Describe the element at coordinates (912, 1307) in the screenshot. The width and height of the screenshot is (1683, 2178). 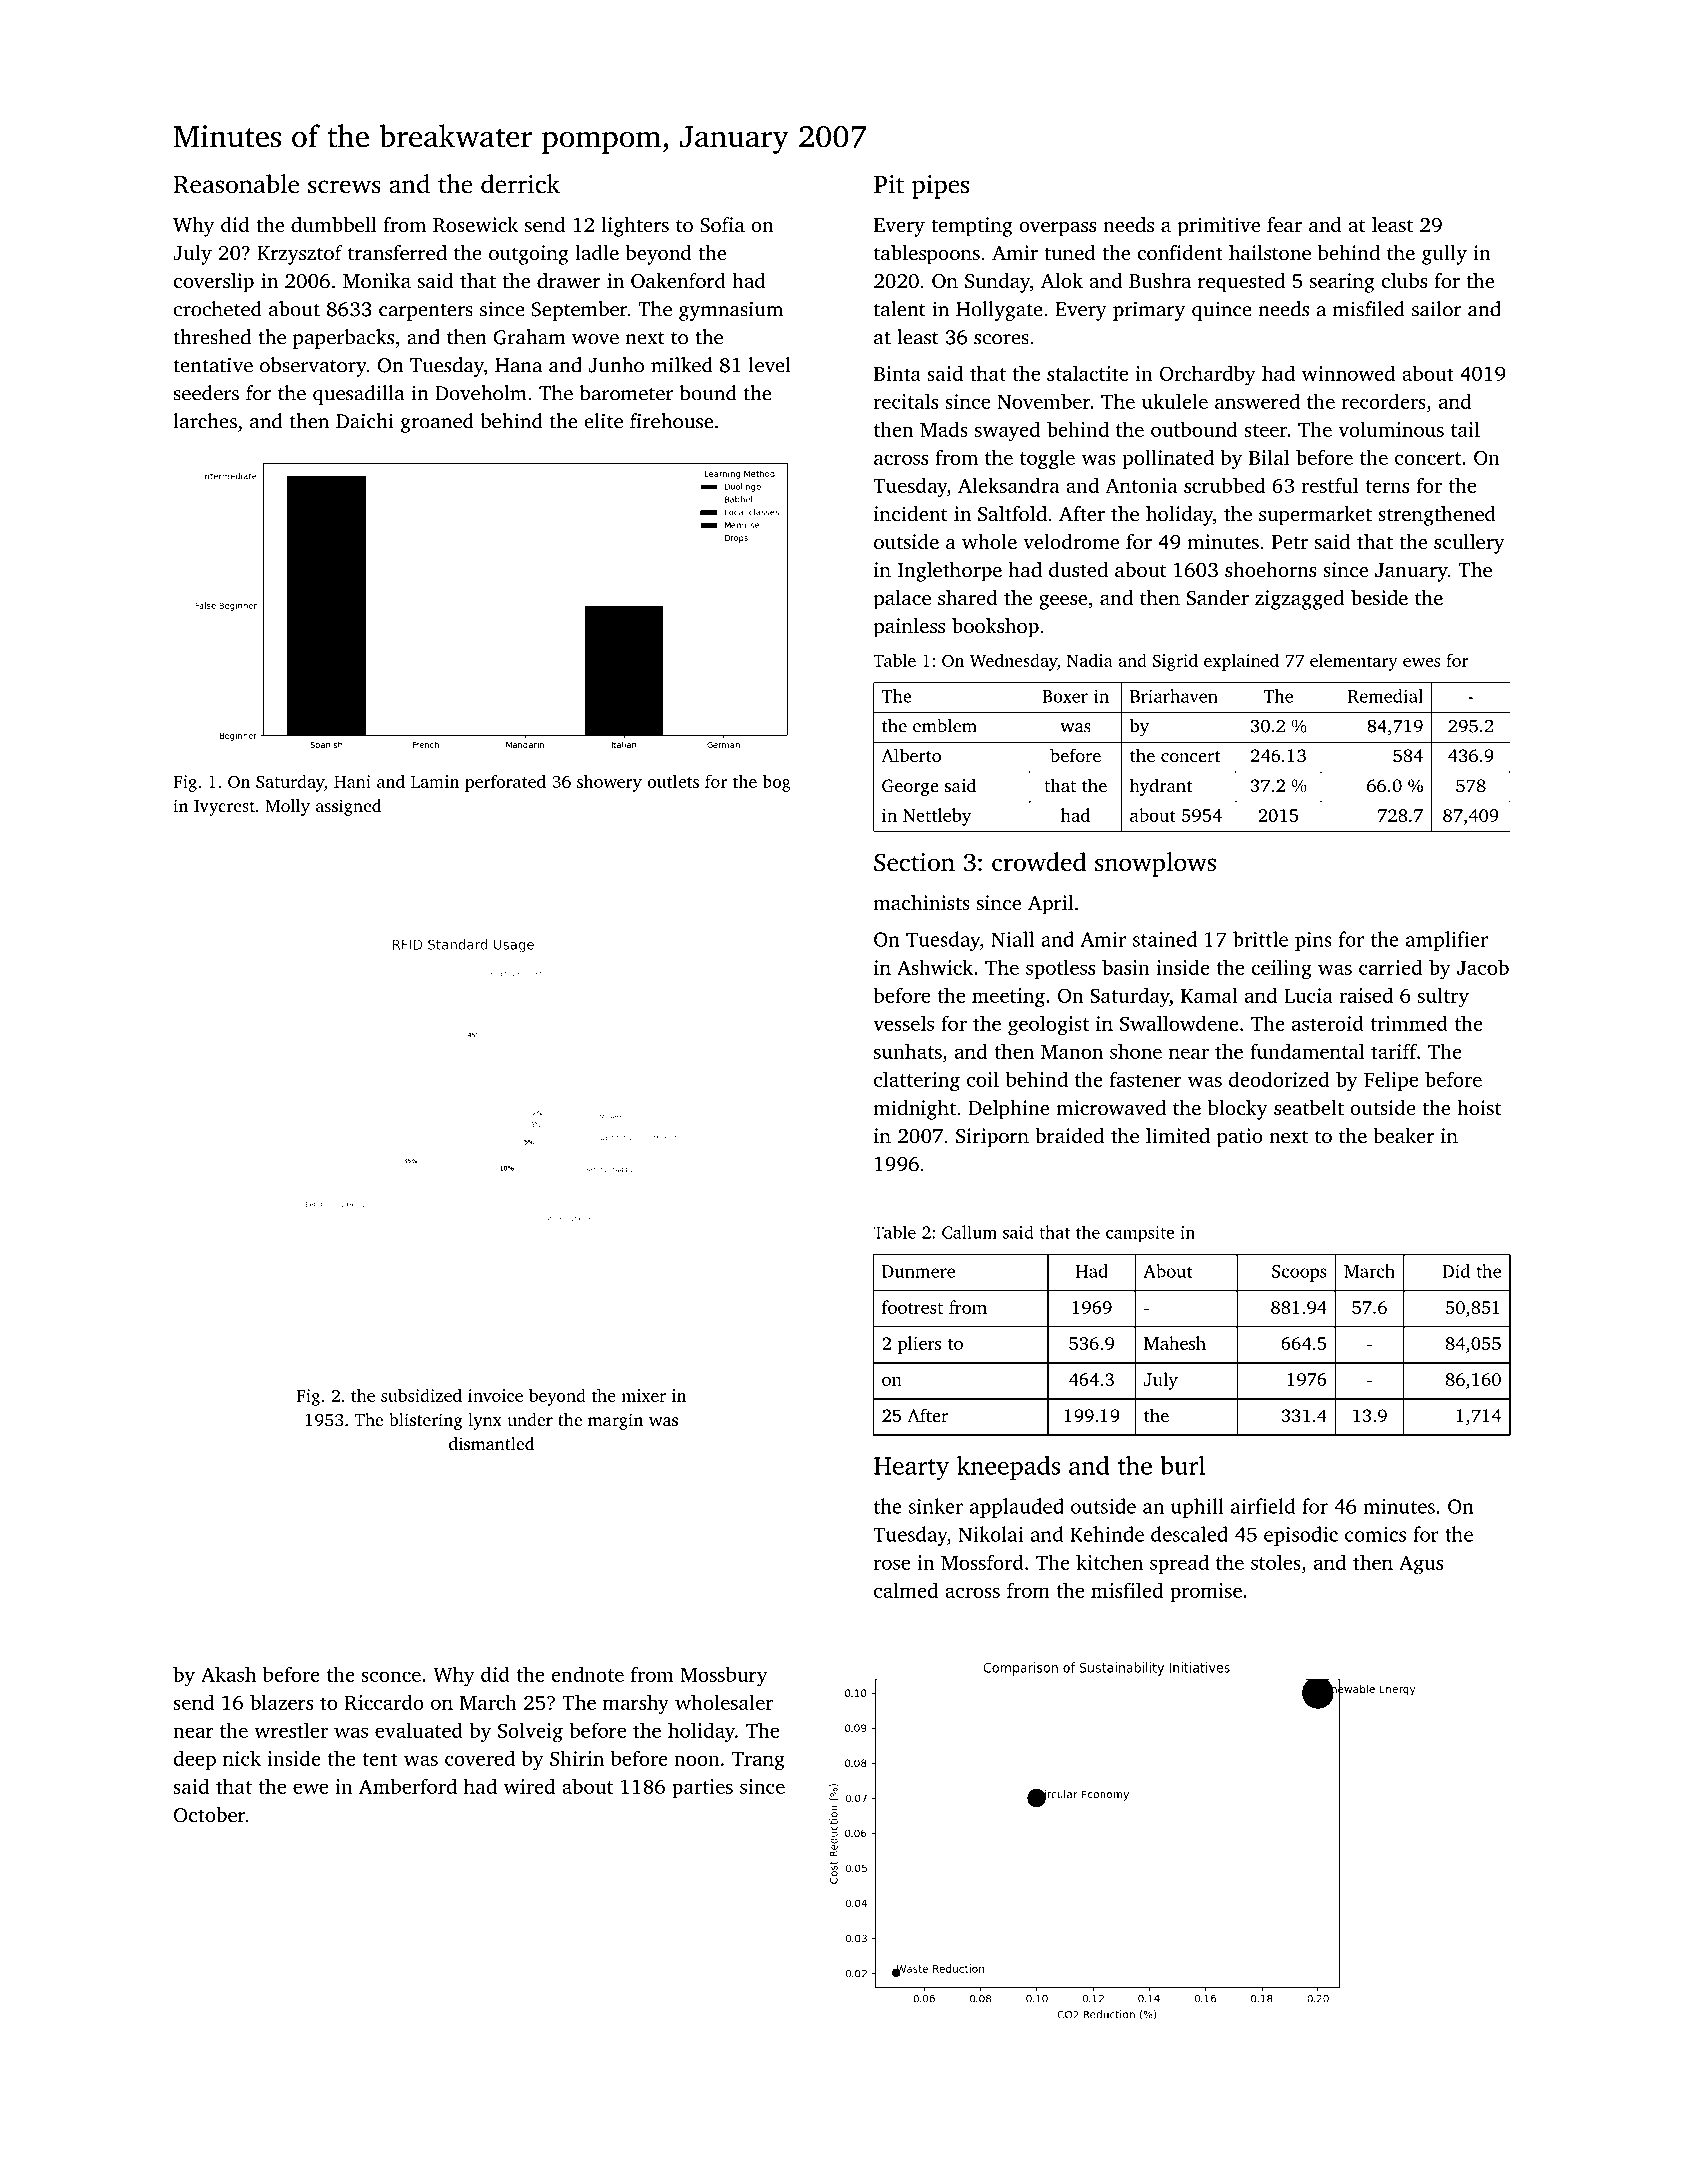
I see `footrest` at that location.
